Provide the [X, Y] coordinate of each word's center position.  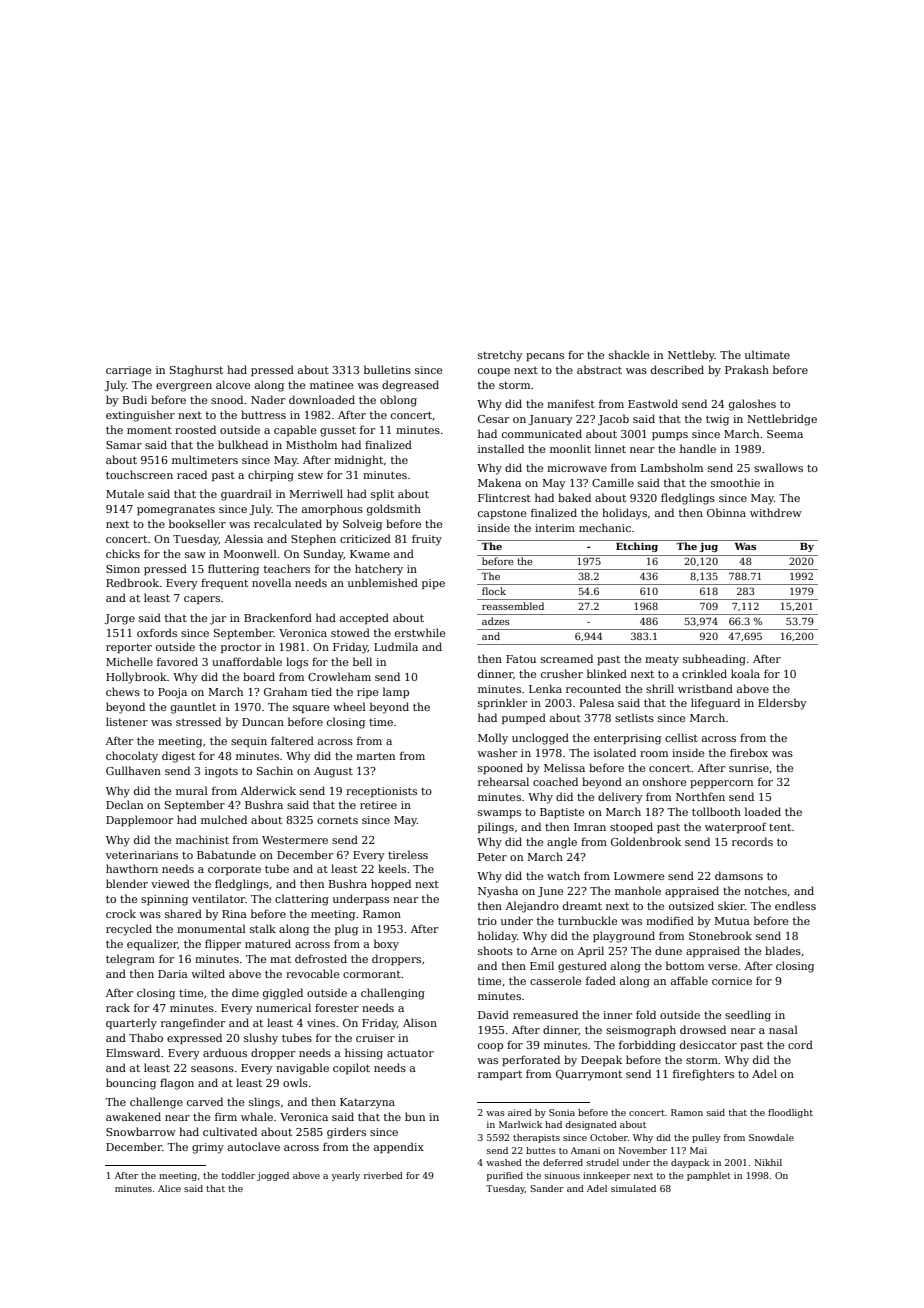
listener [127, 721]
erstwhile [420, 632]
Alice [169, 1188]
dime [245, 992]
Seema [785, 434]
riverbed [383, 1175]
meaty [662, 661]
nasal [783, 1029]
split [382, 494]
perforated [531, 1060]
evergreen [184, 387]
